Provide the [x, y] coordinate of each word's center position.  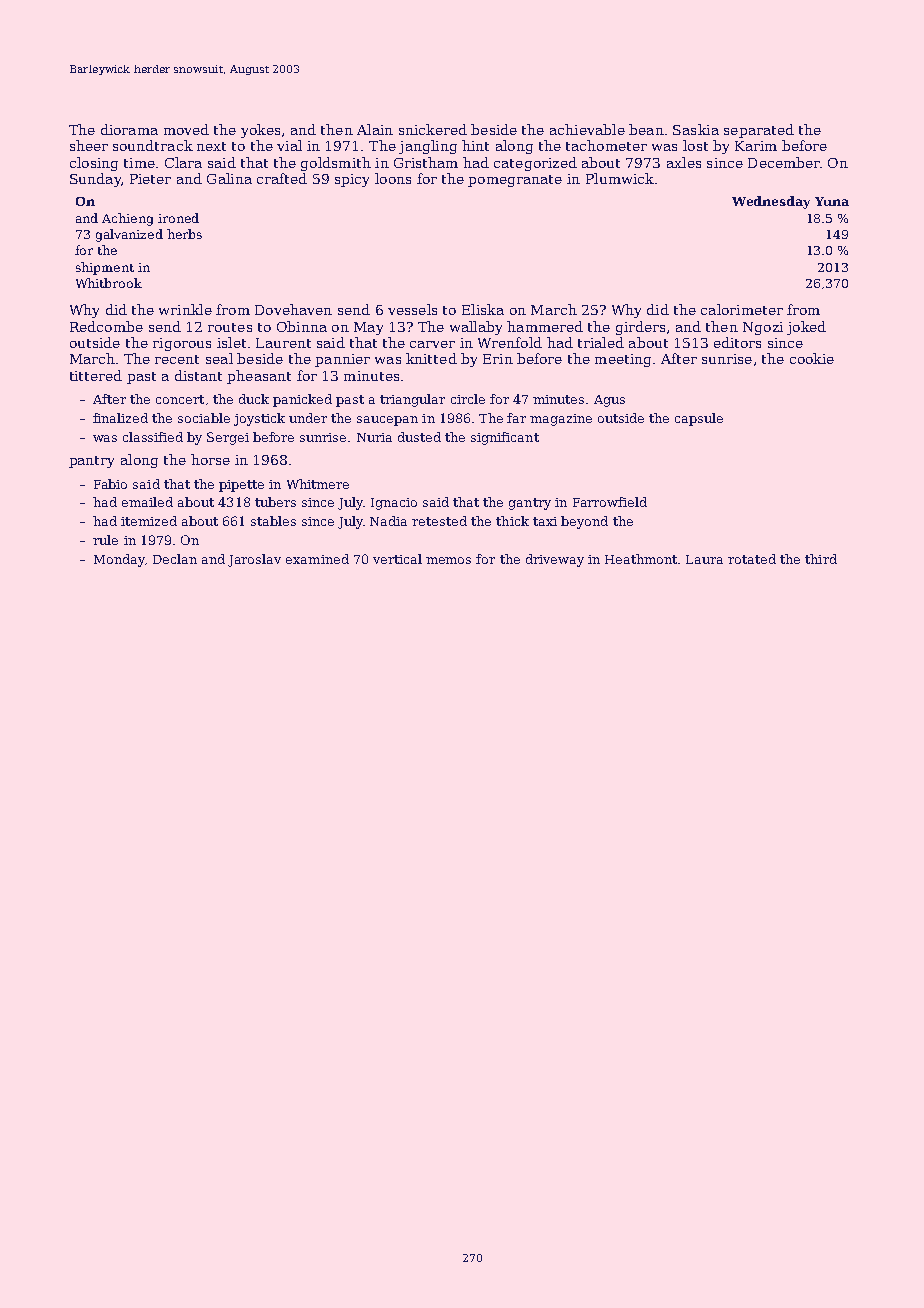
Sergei [228, 438]
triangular [412, 400]
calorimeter [742, 309]
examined [317, 559]
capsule [699, 419]
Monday [119, 560]
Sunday [95, 180]
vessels [412, 309]
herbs [184, 234]
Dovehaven [293, 309]
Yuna [832, 201]
